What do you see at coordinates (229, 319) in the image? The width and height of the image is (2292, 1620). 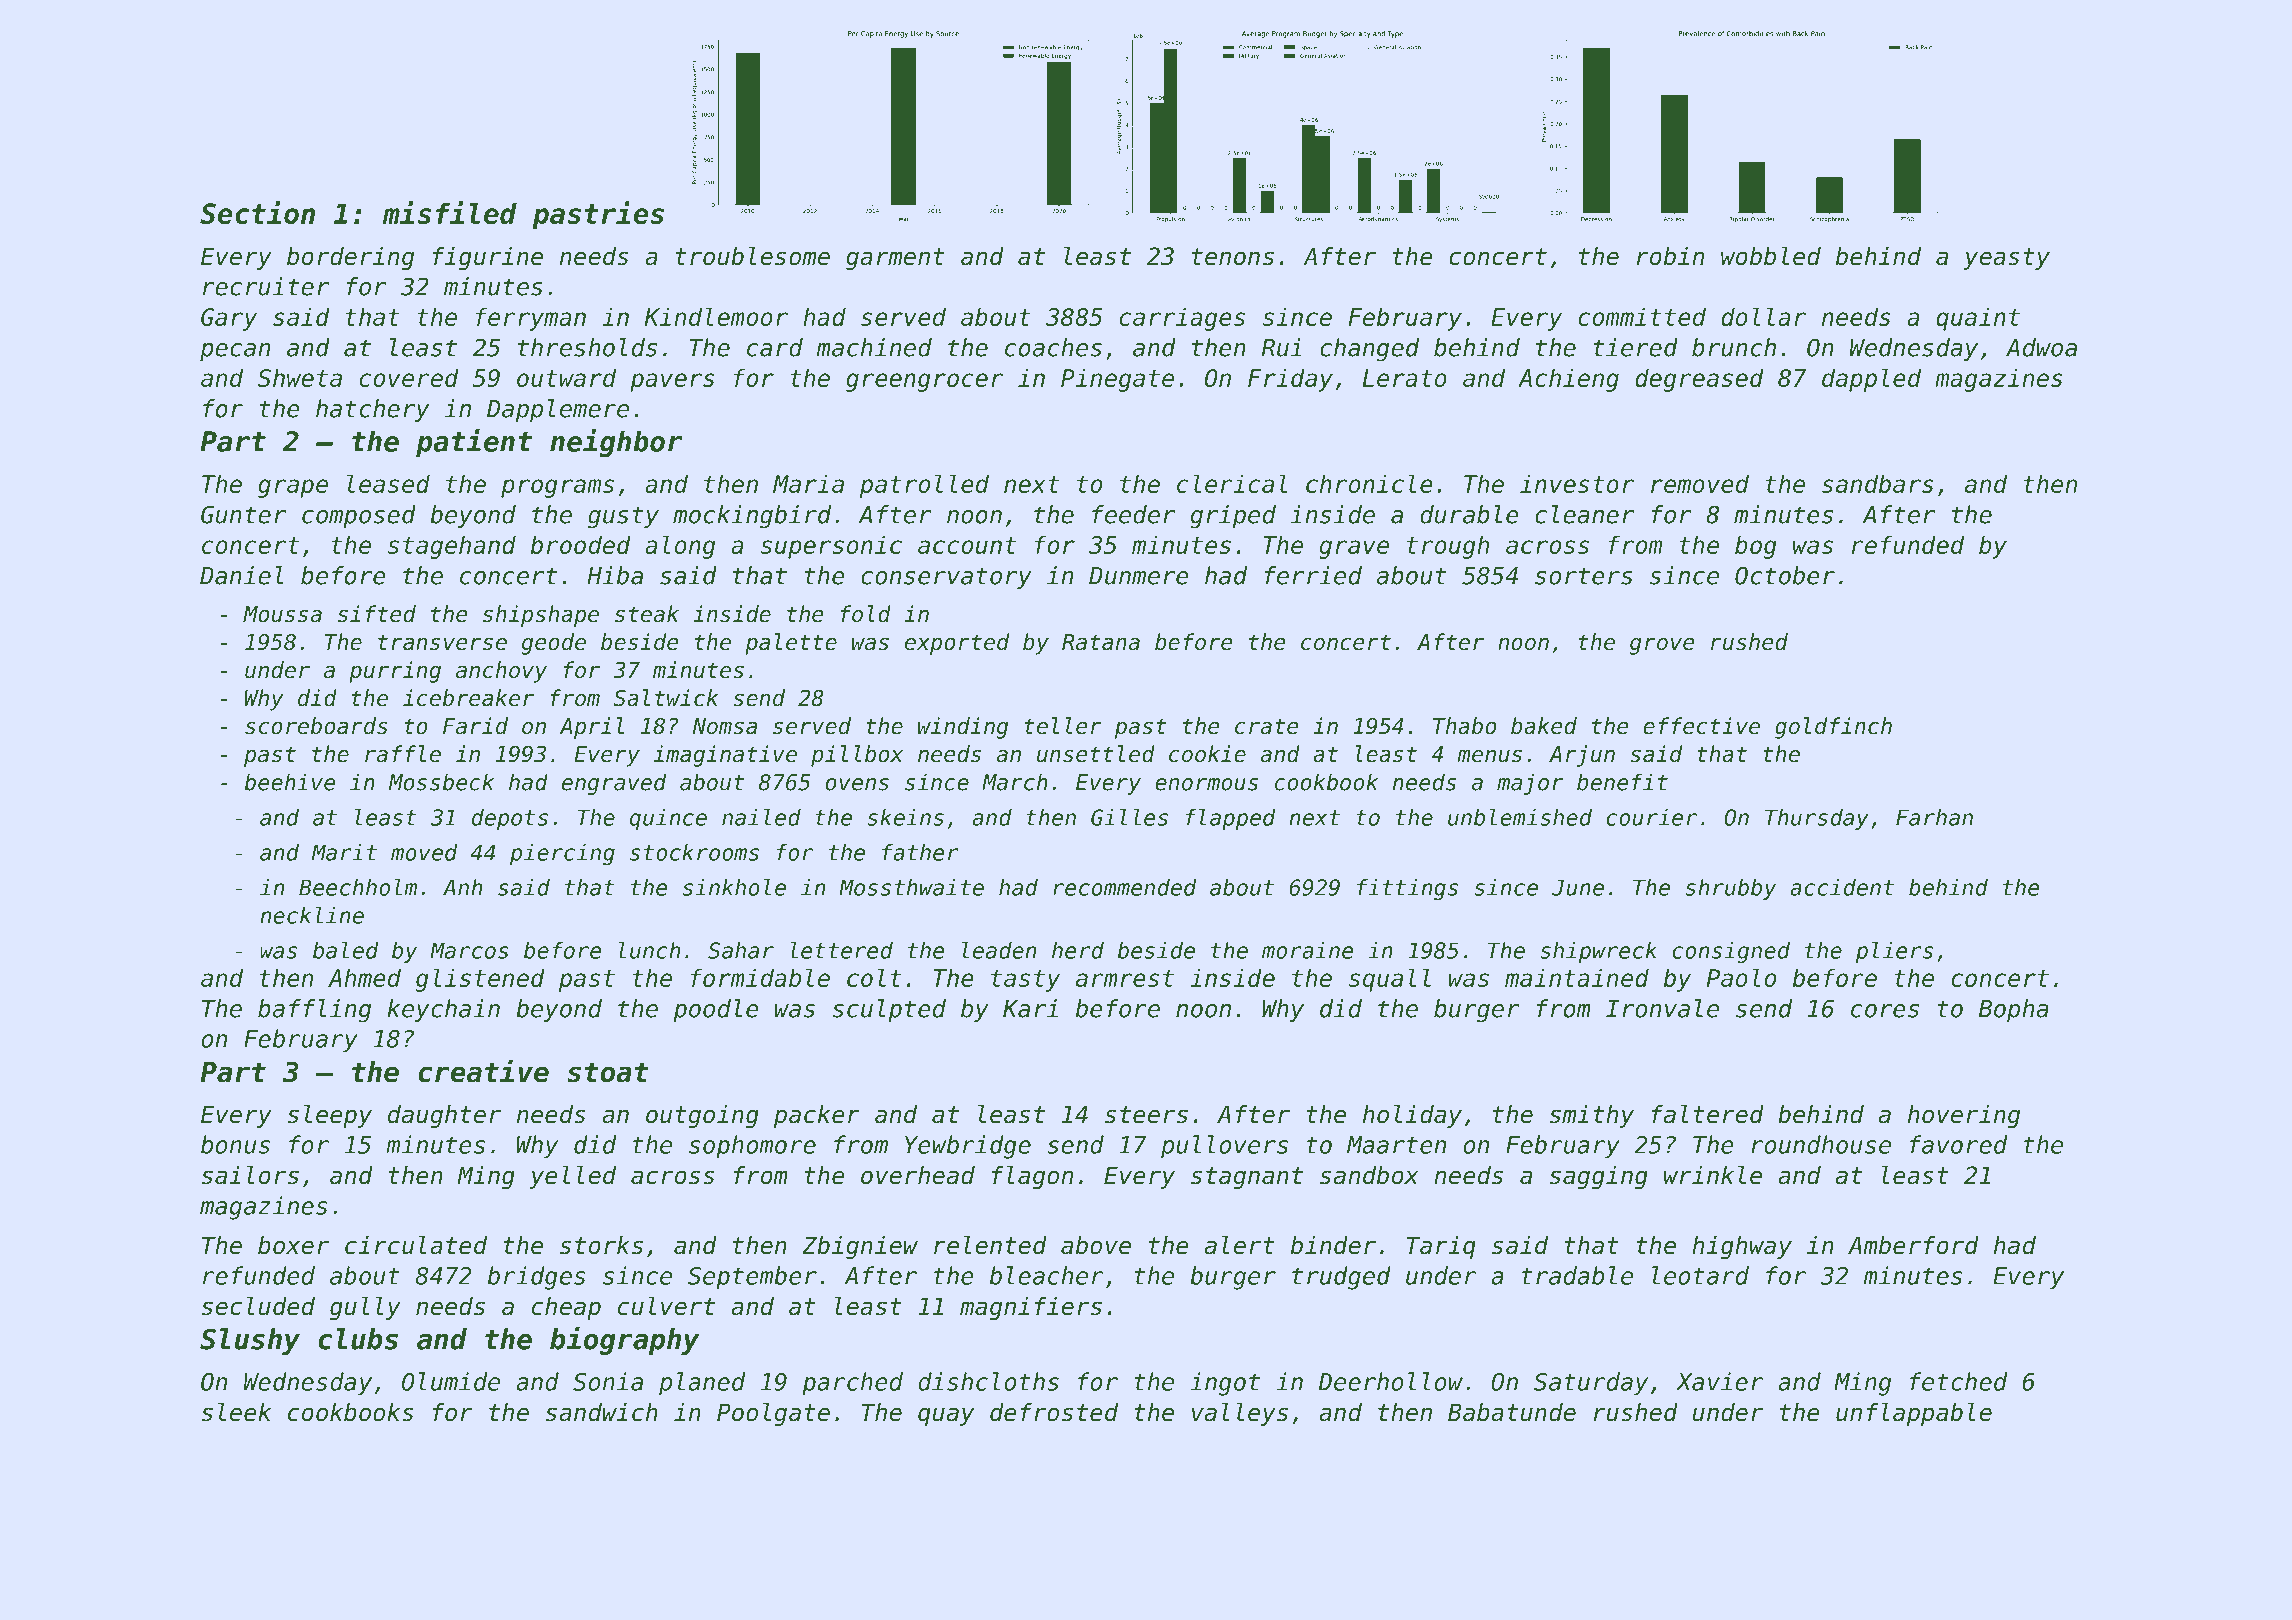 I see `Gary` at bounding box center [229, 319].
